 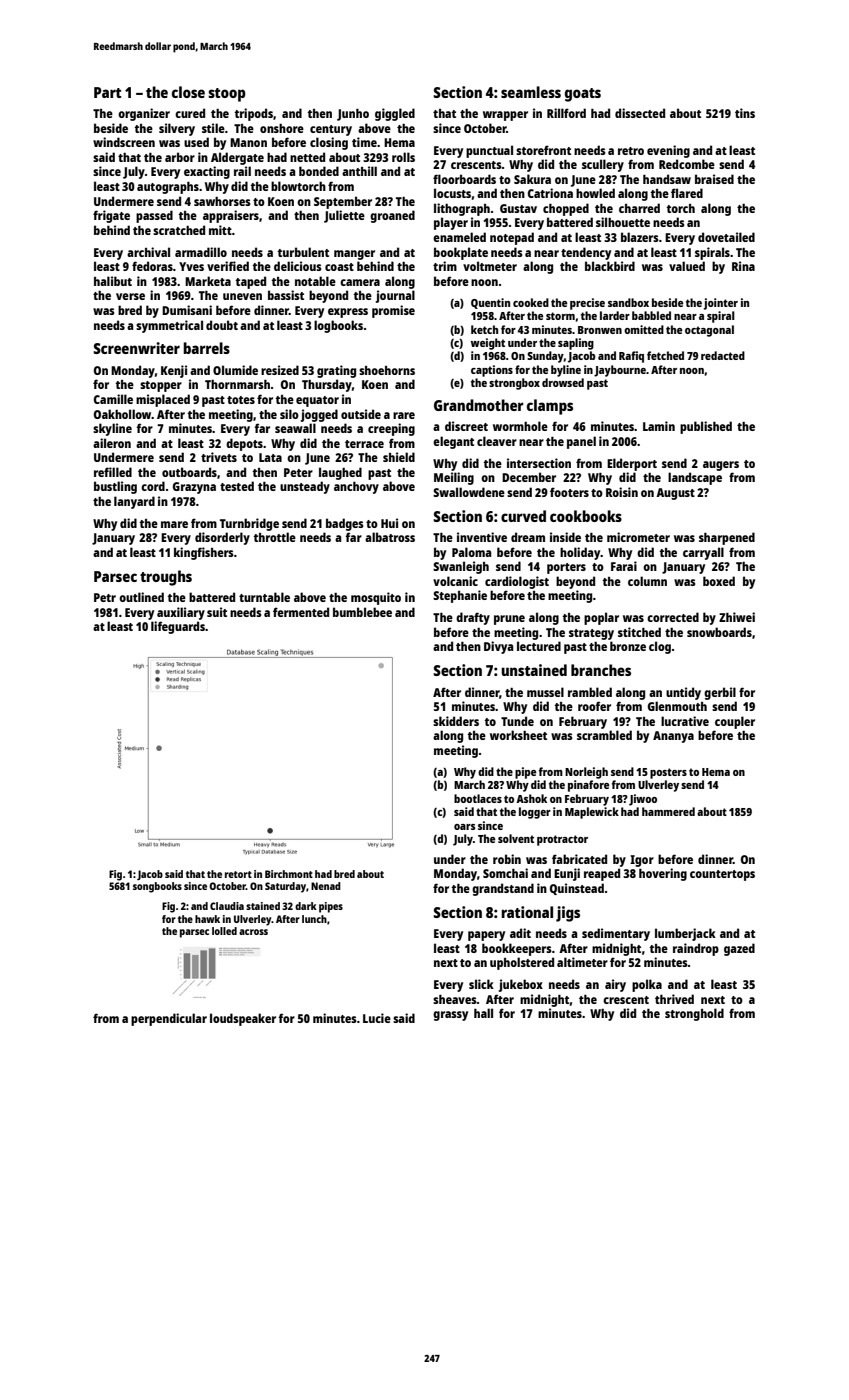 I want to click on evening, so click(x=668, y=151).
